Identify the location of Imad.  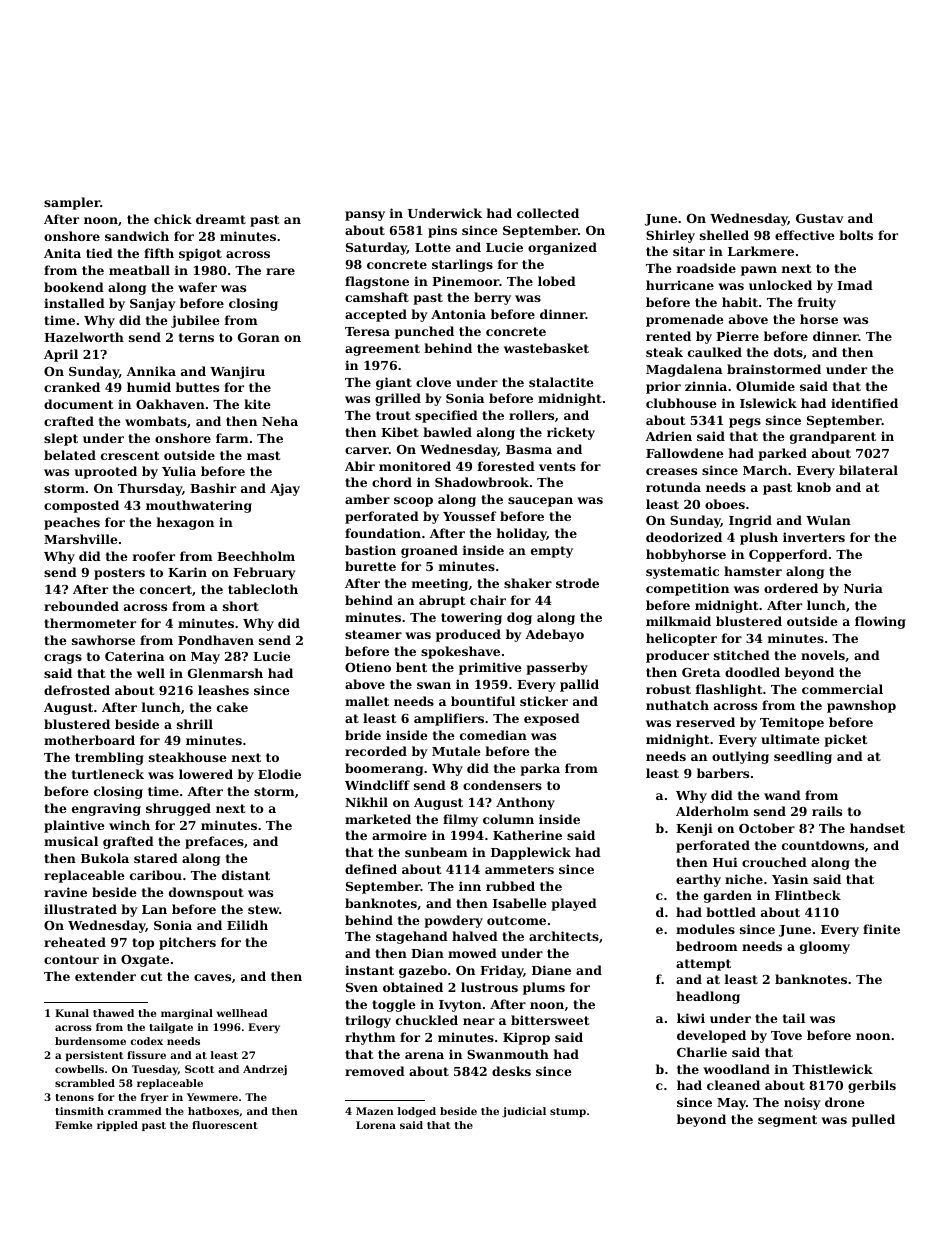
(855, 285).
